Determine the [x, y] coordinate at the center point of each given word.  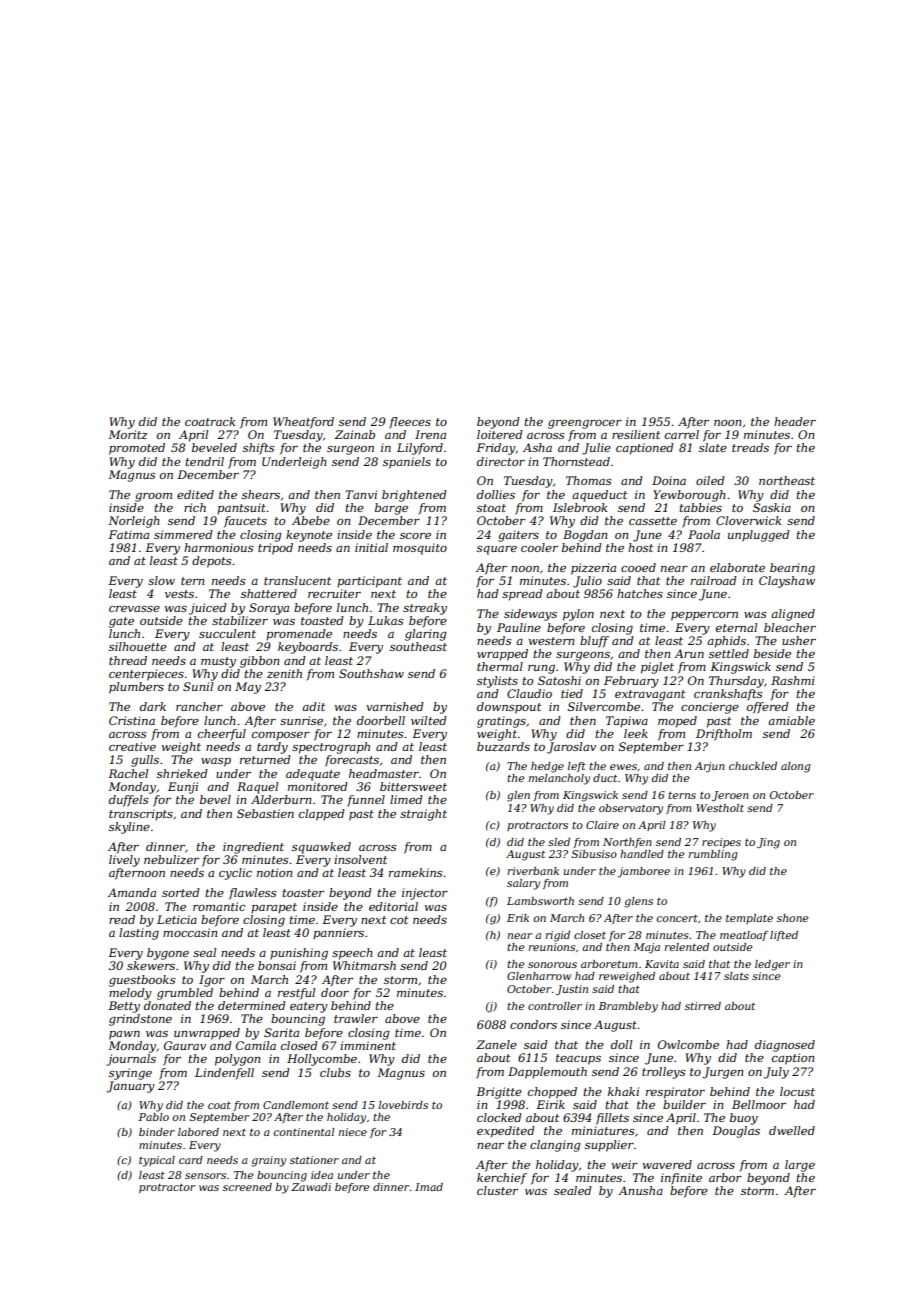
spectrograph [331, 748]
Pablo [153, 1117]
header [795, 421]
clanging [555, 1146]
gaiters [518, 536]
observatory [631, 809]
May [248, 688]
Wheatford [303, 423]
